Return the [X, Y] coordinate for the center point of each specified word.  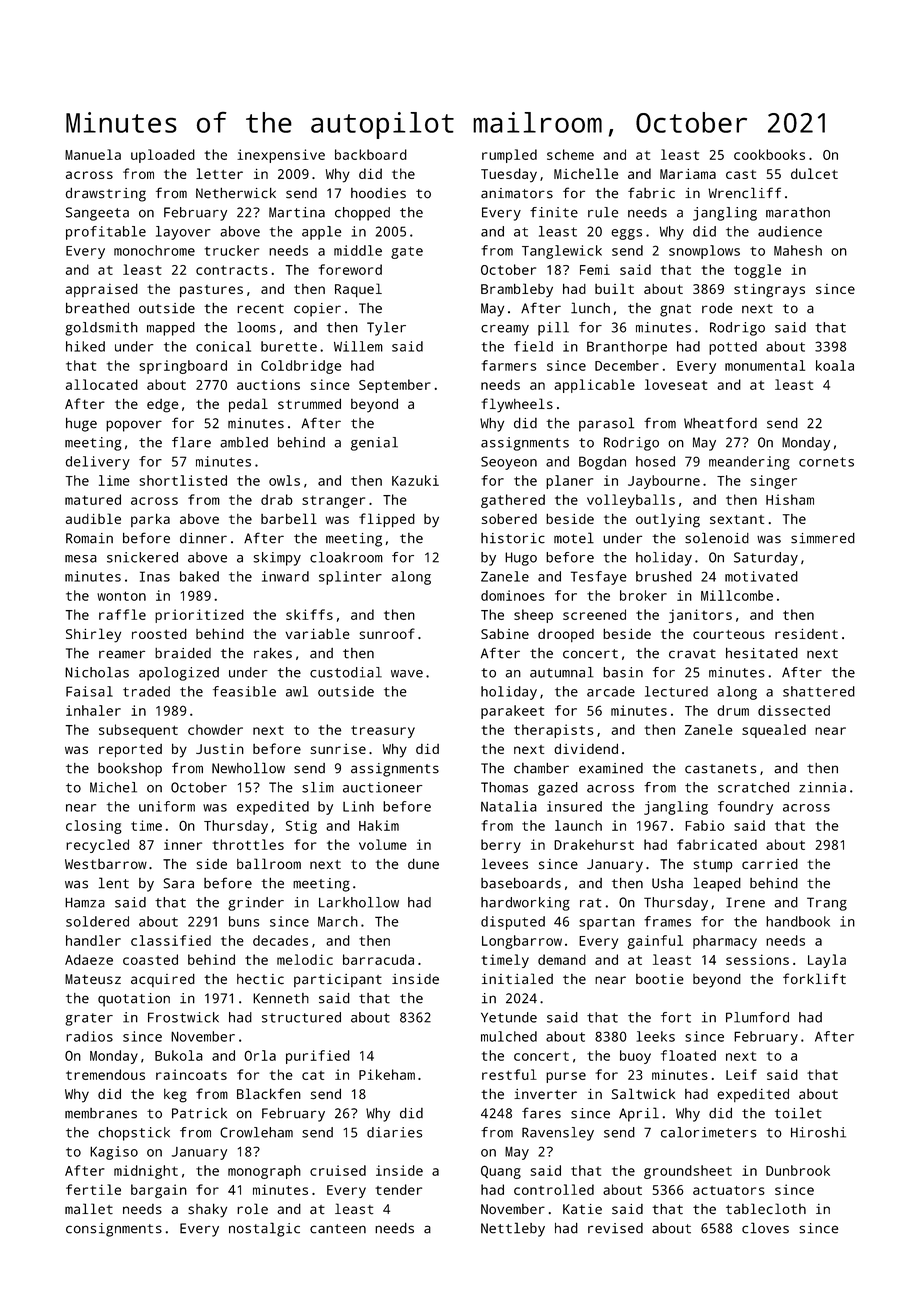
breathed [97, 308]
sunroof [387, 633]
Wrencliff [744, 193]
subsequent [138, 731]
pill [553, 329]
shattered [819, 691]
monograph [264, 1172]
